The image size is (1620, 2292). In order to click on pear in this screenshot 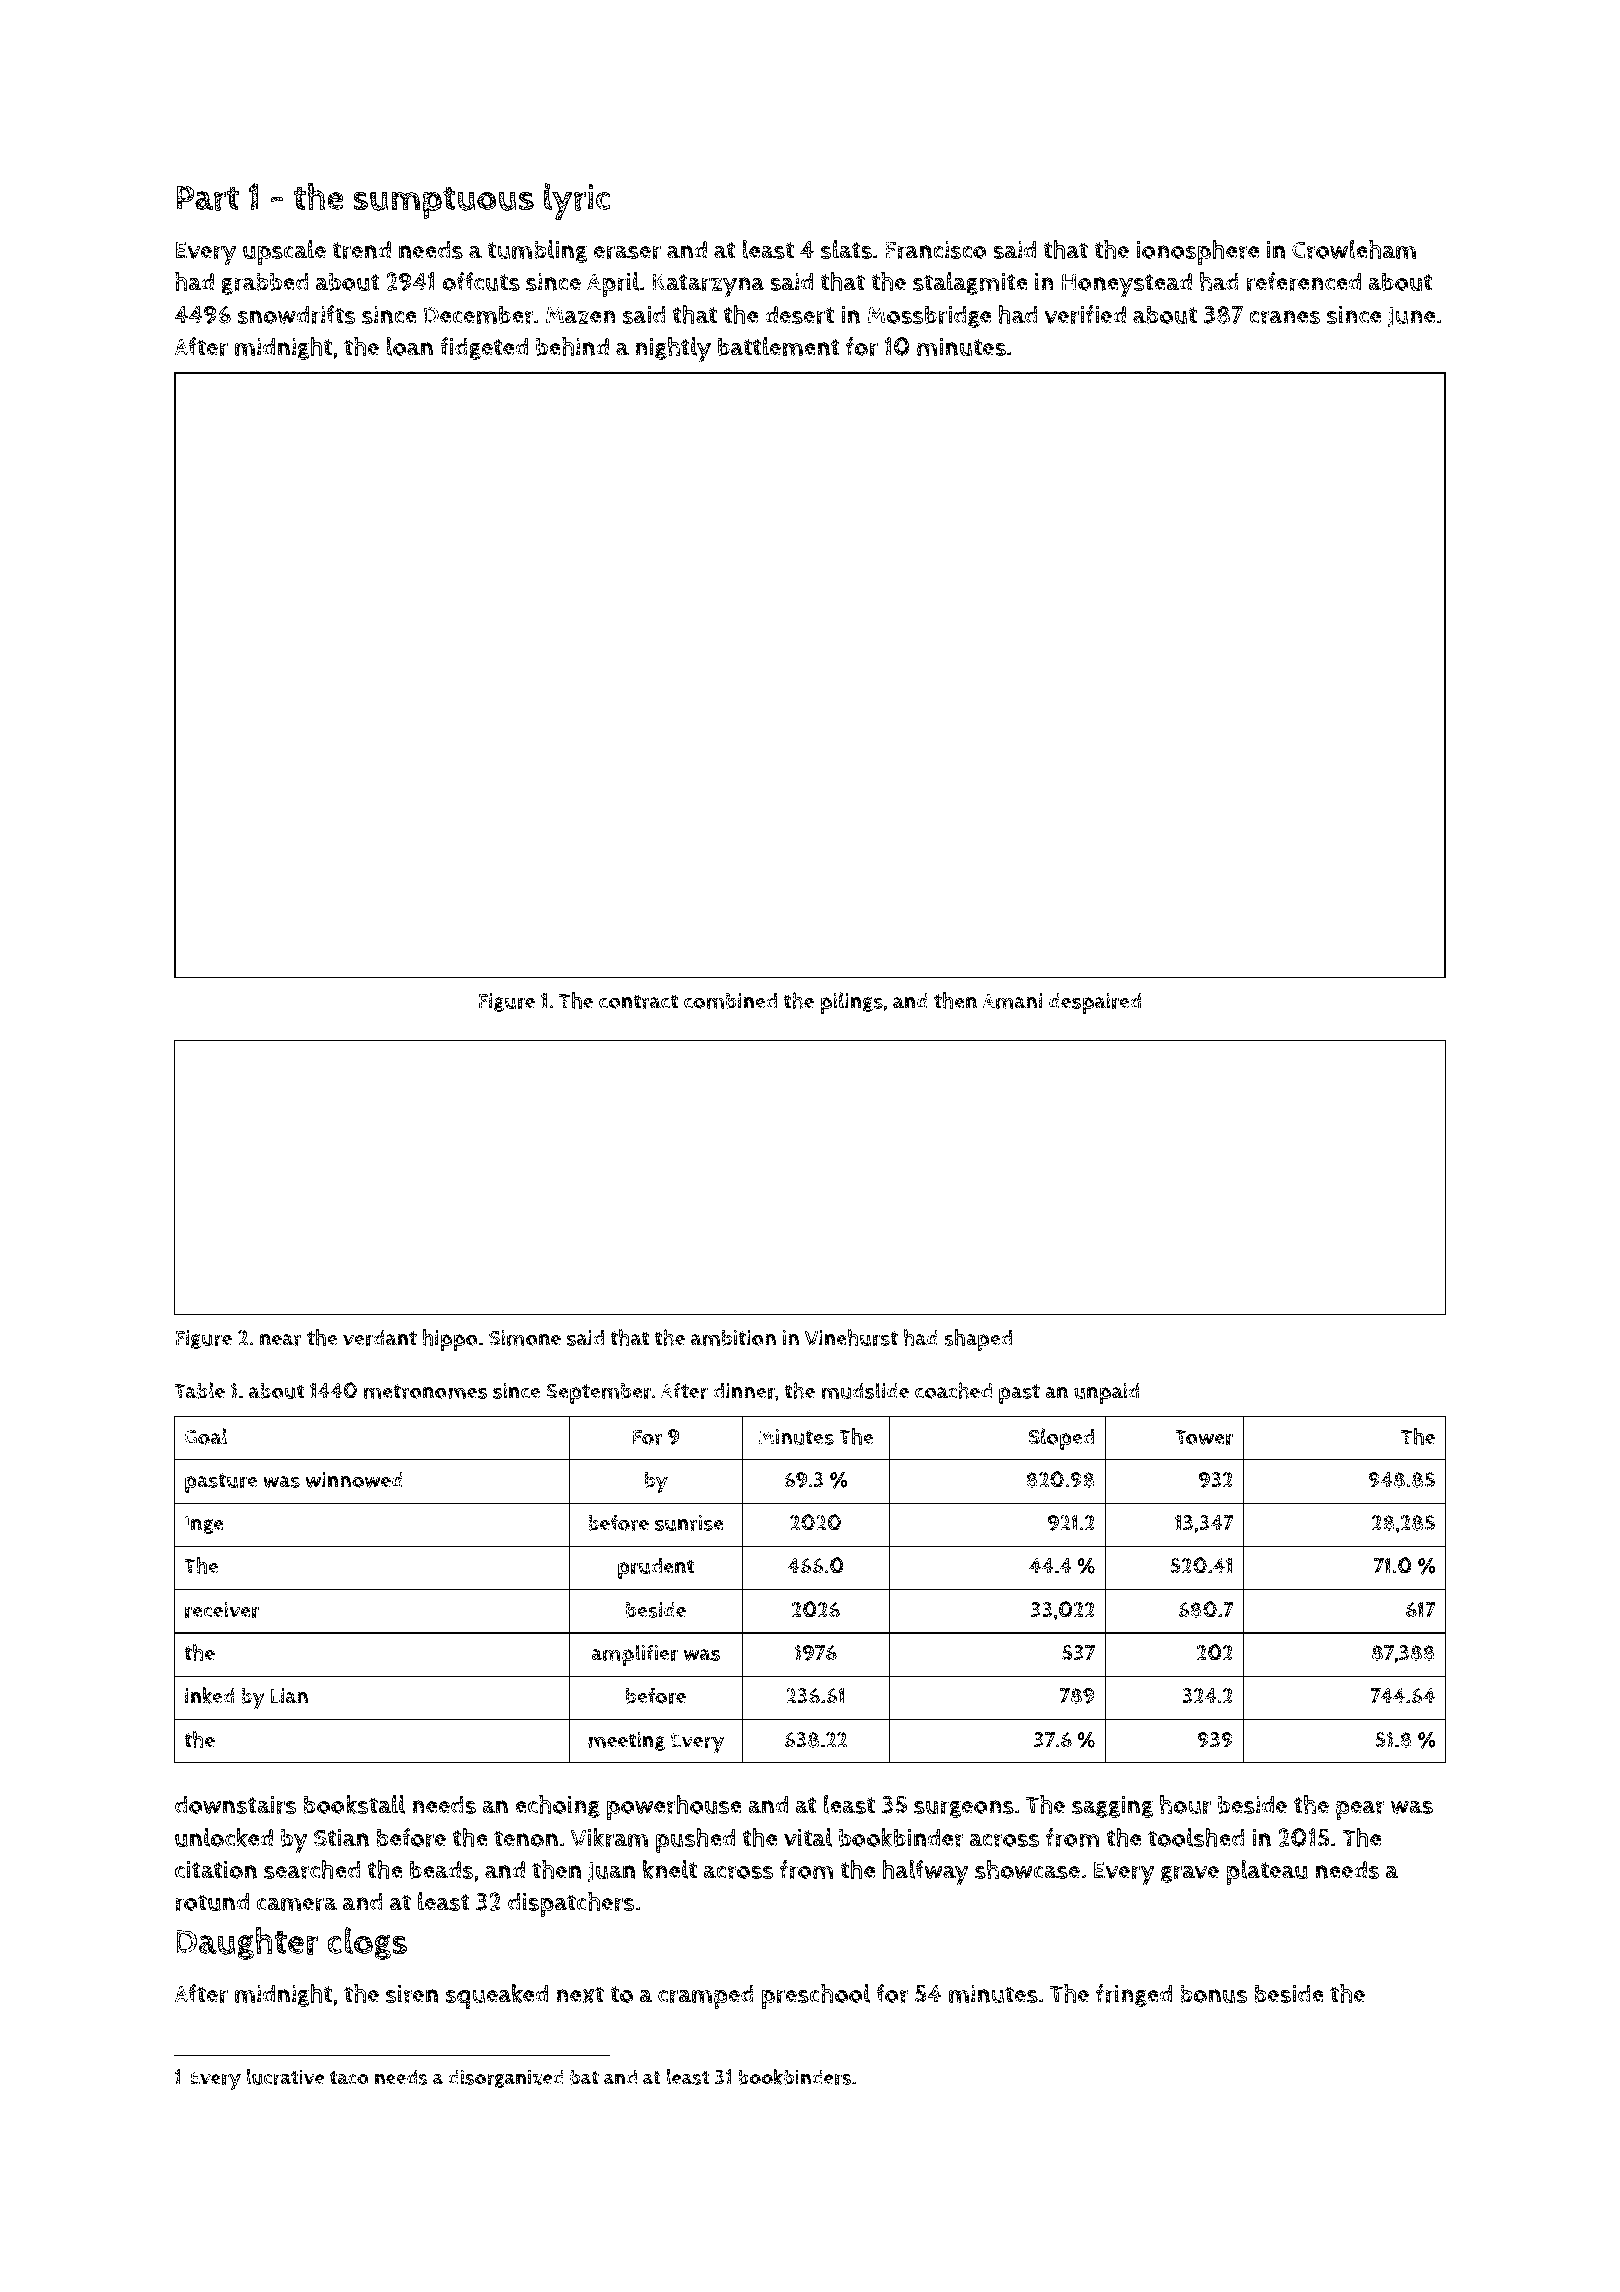, I will do `click(1360, 1810)`.
